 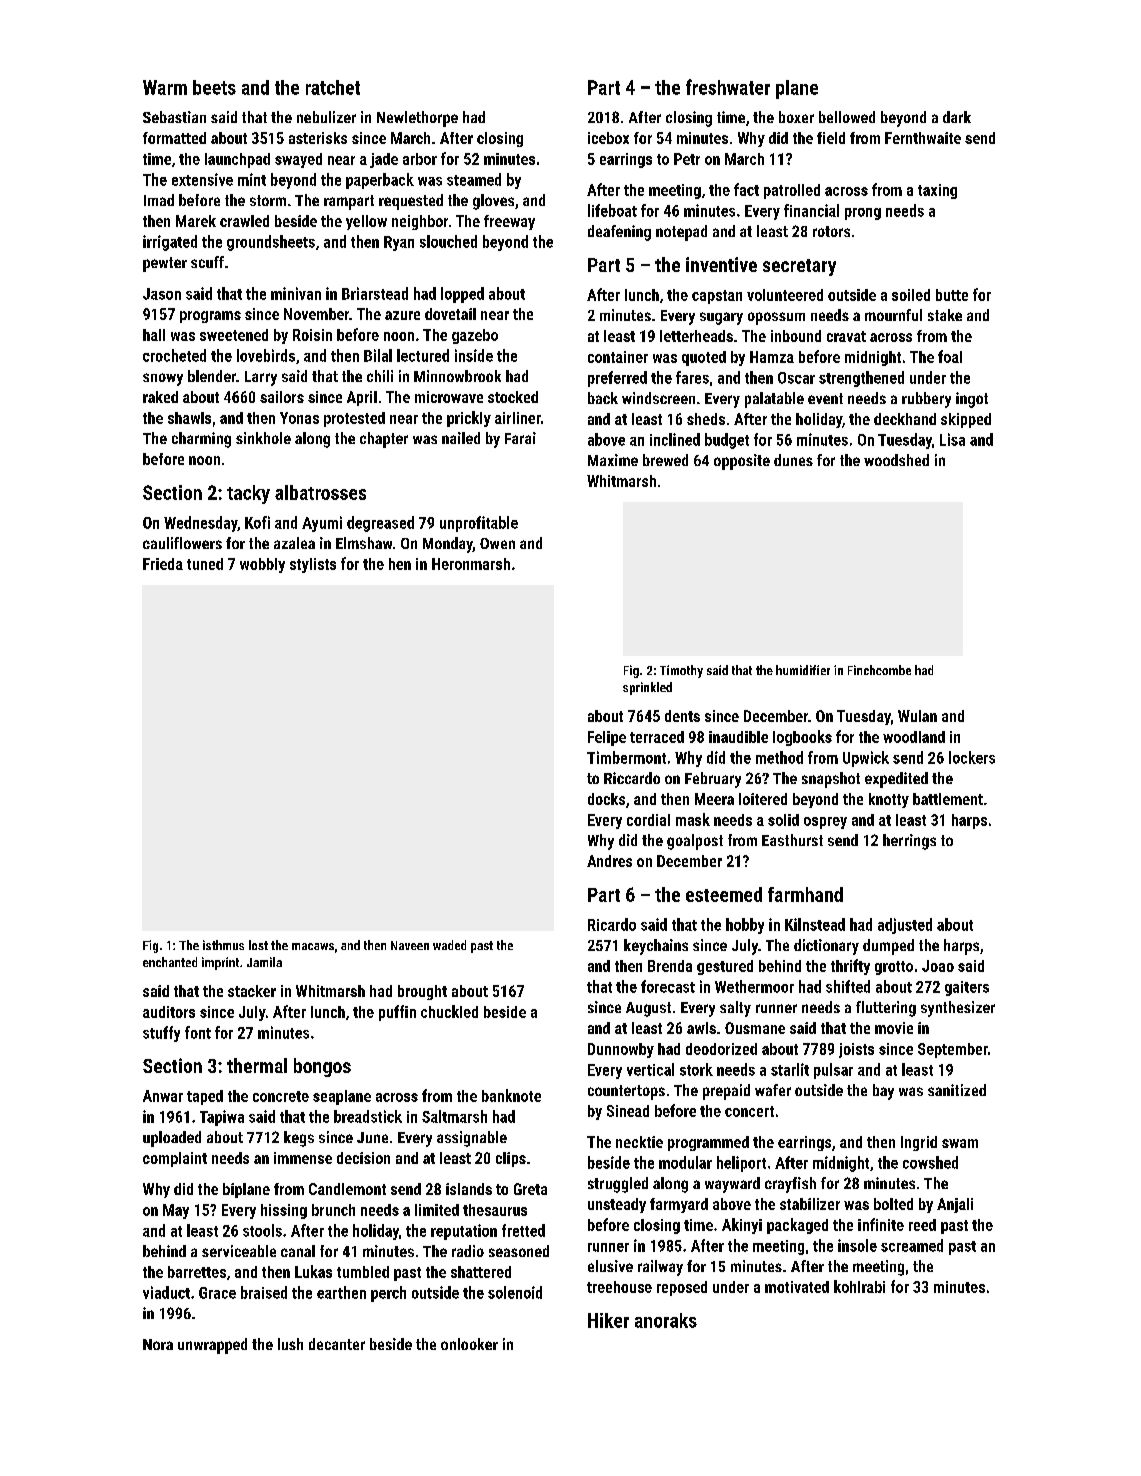 I want to click on Frieda, so click(x=163, y=564).
